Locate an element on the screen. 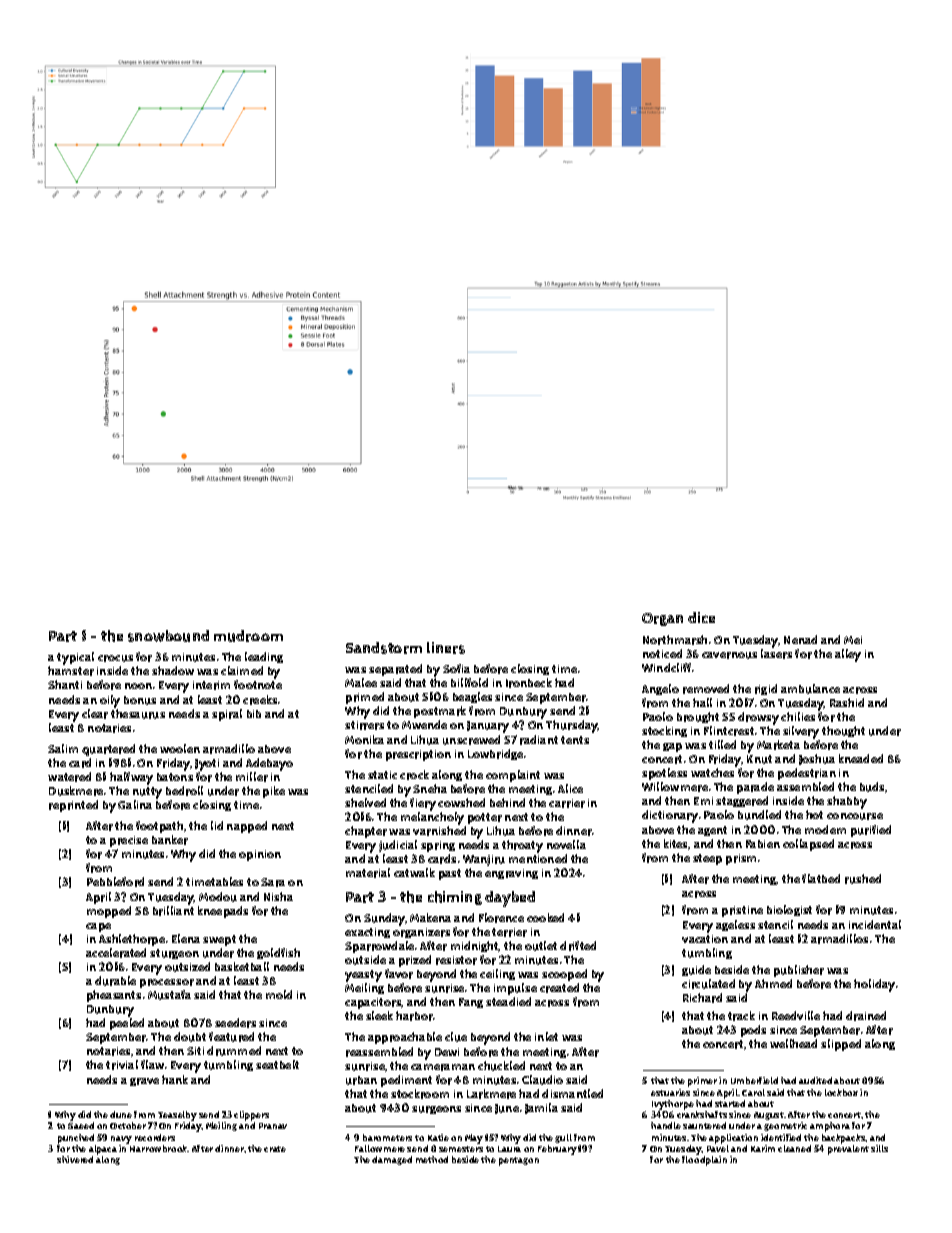 The image size is (952, 1233). napped is located at coordinates (247, 827).
